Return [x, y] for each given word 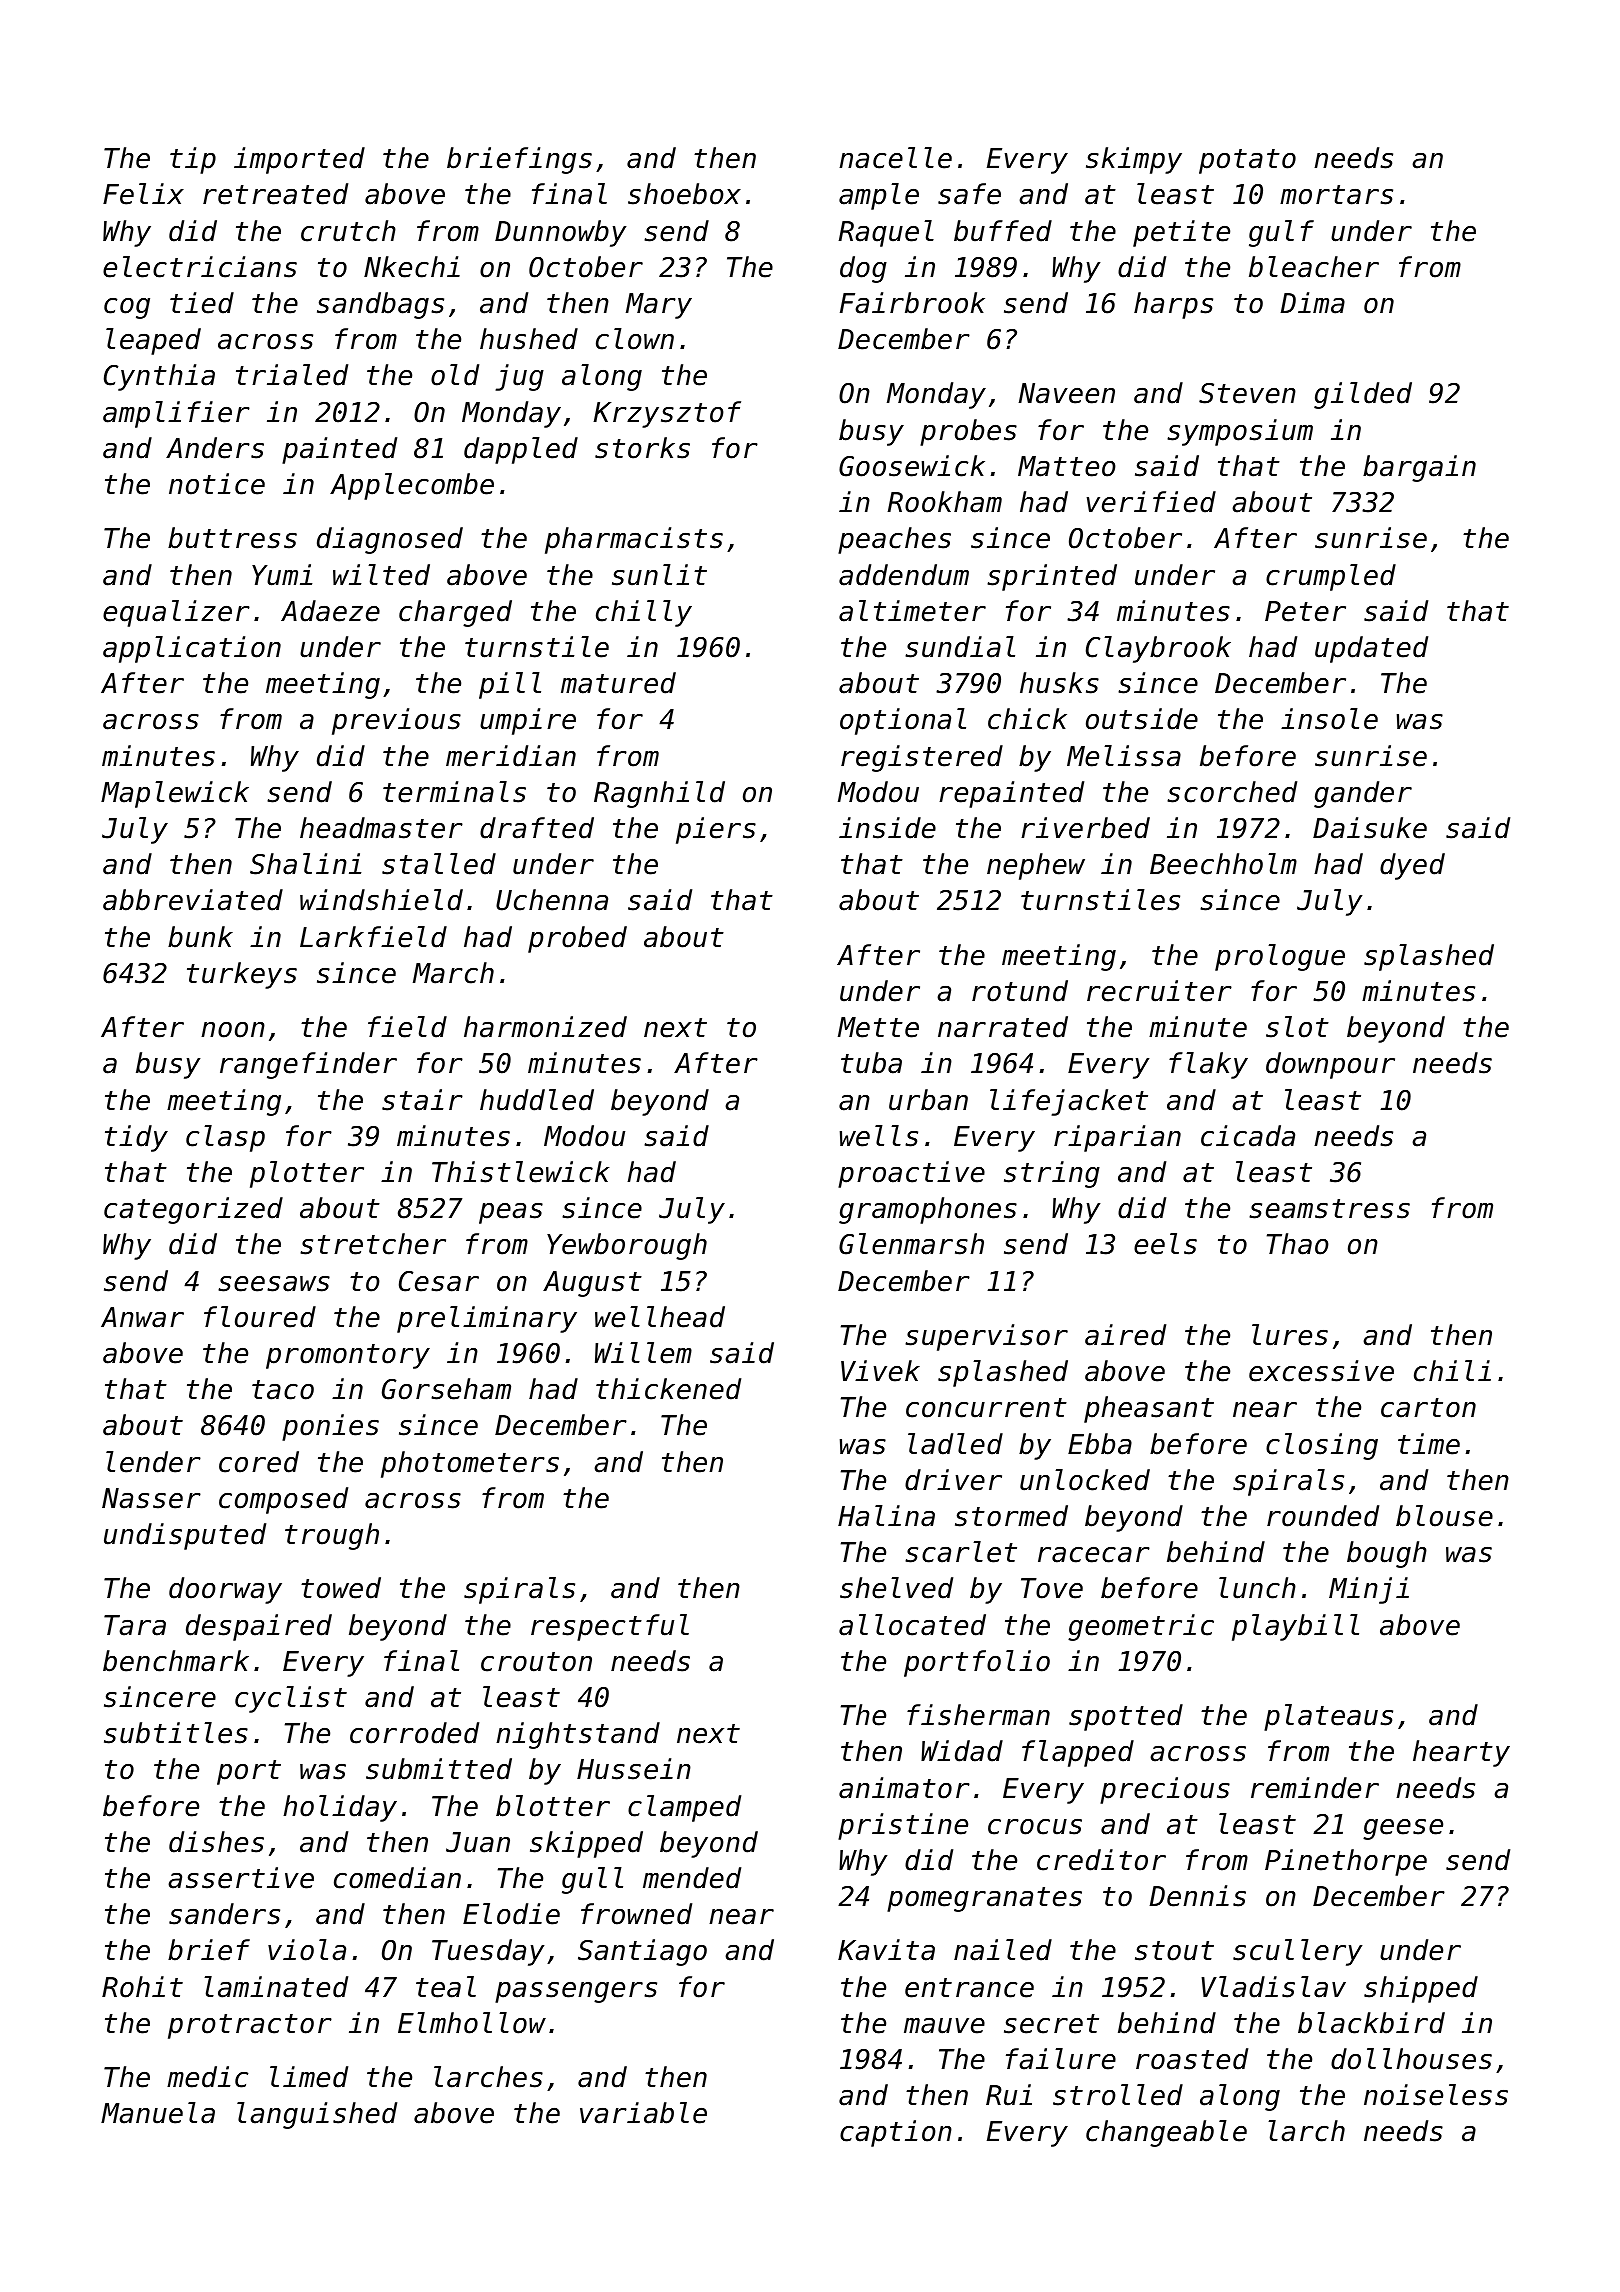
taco [283, 1390]
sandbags [380, 305]
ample [879, 196]
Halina [886, 1516]
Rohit [142, 1987]
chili [1452, 1371]
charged [455, 613]
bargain [1419, 468]
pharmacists [634, 540]
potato [1247, 161]
